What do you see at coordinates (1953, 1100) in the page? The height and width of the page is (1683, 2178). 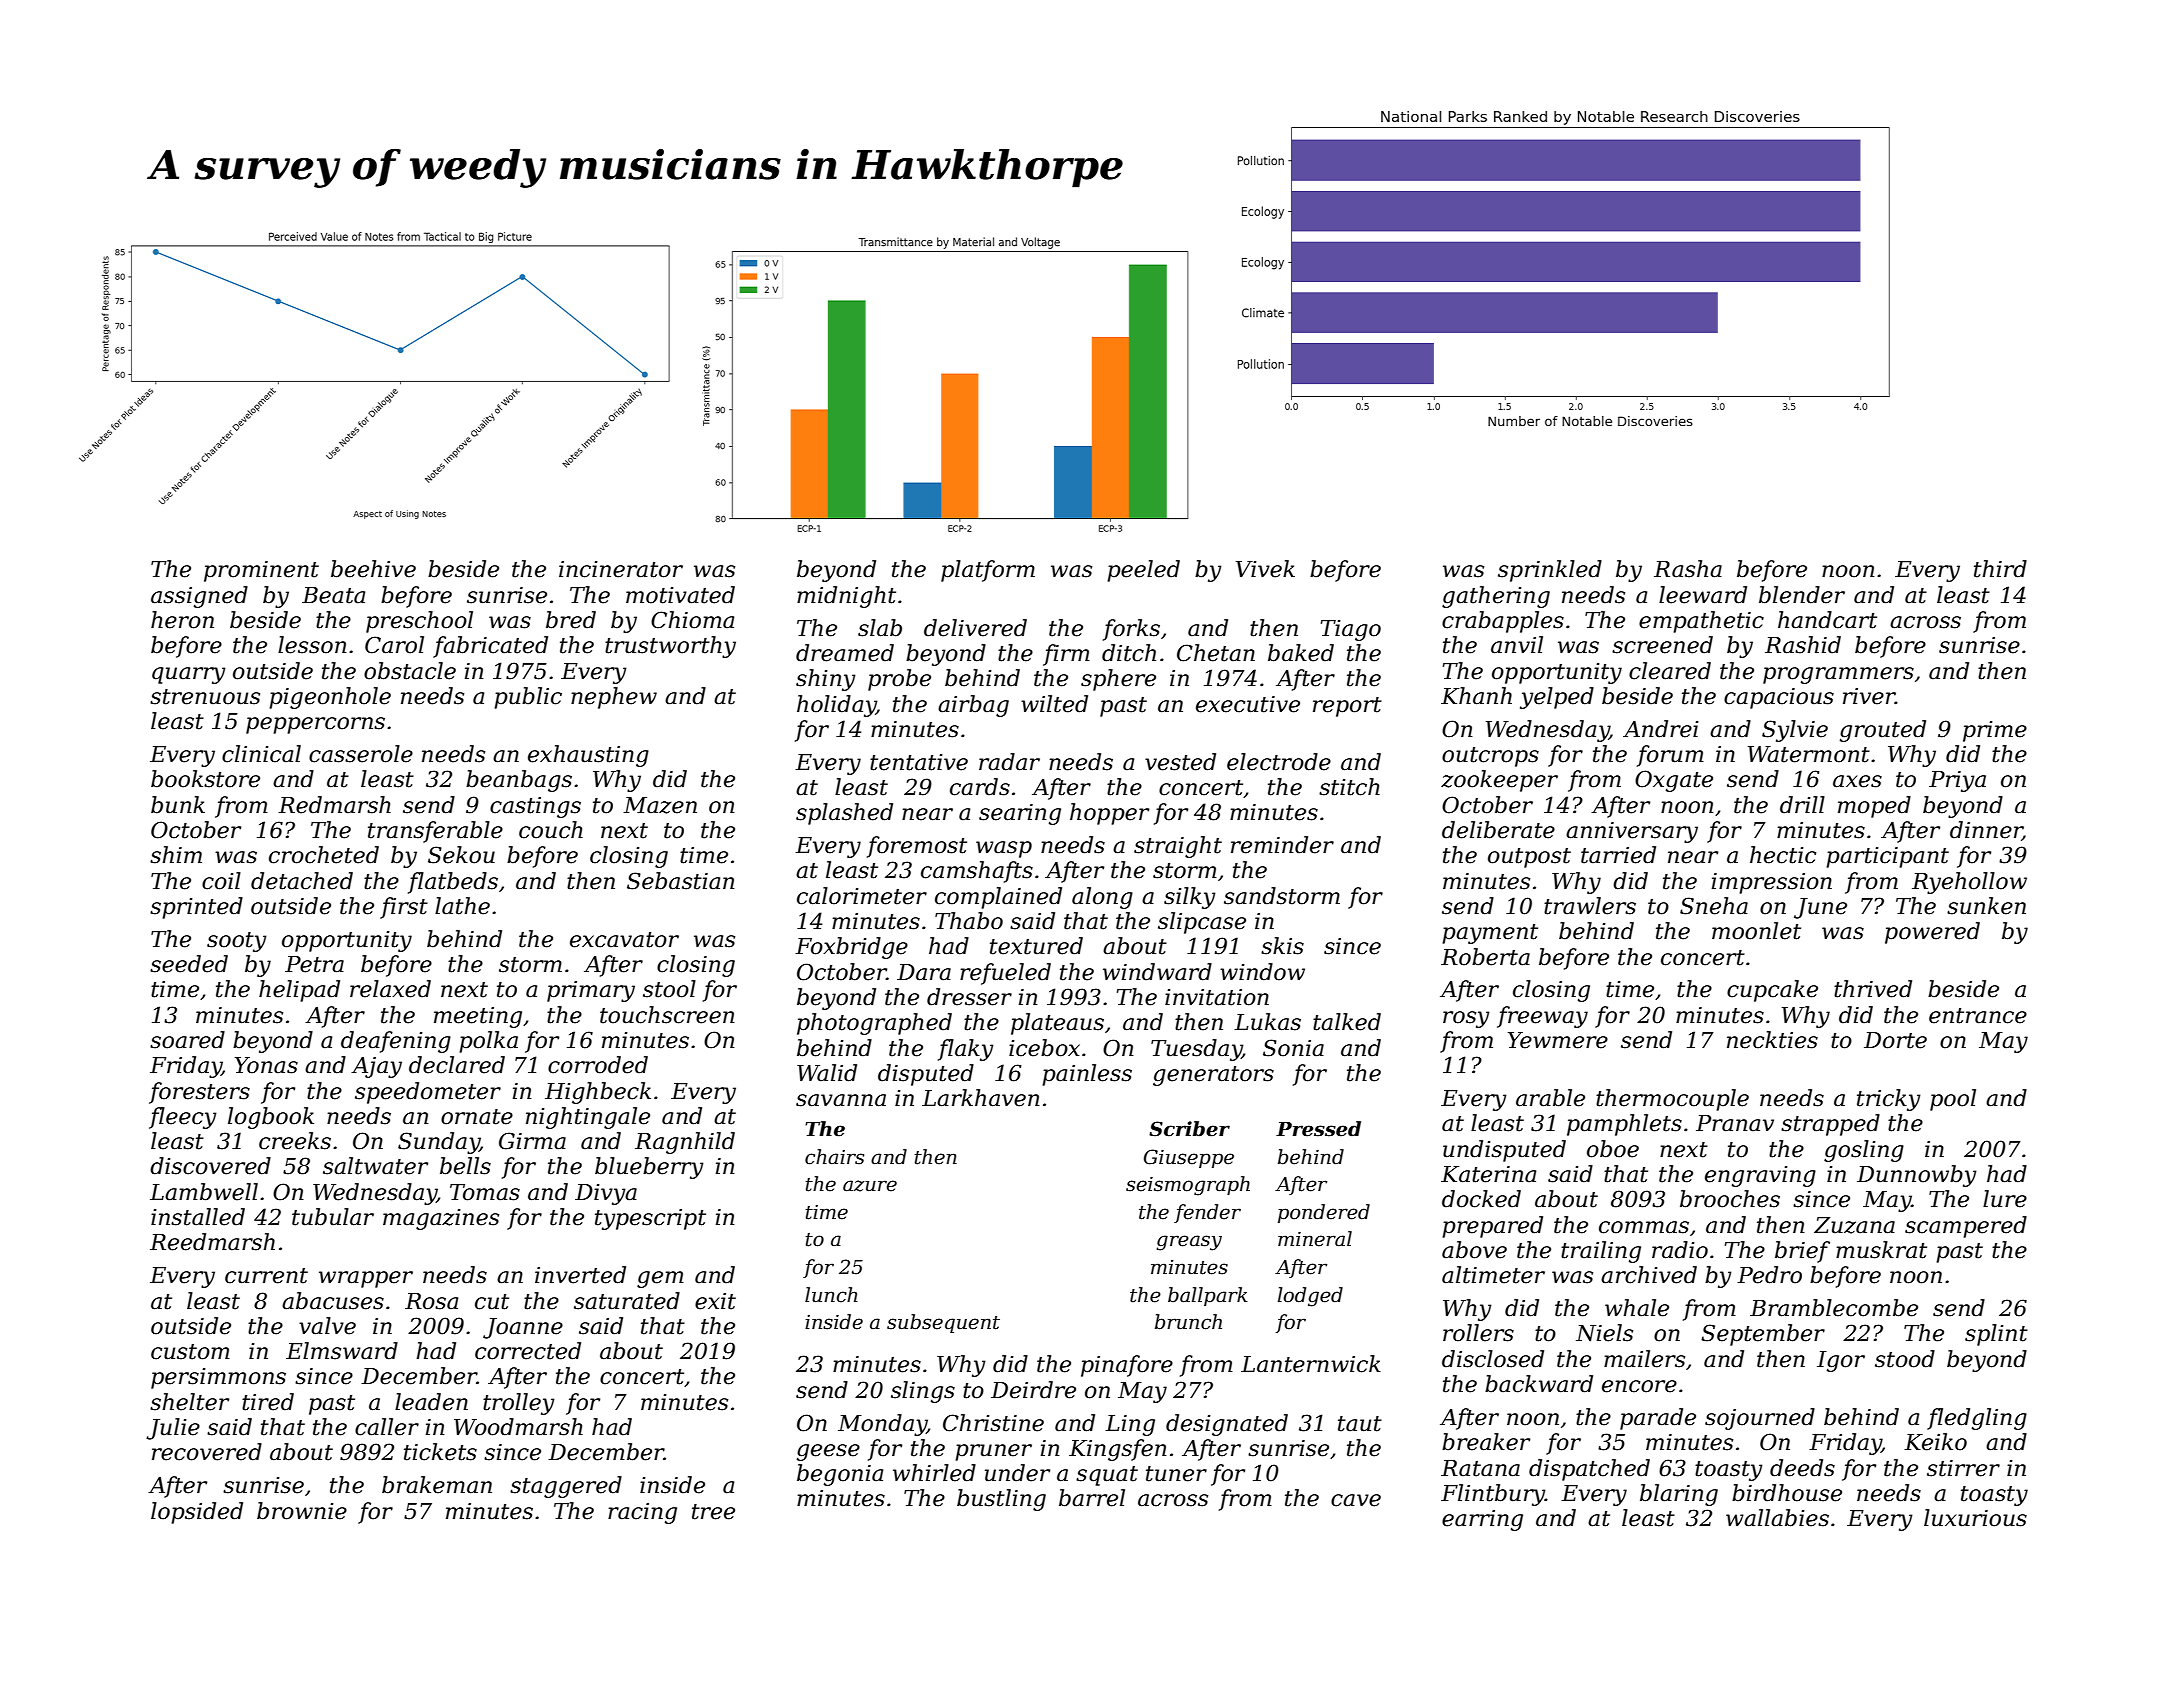 I see `pool` at bounding box center [1953, 1100].
